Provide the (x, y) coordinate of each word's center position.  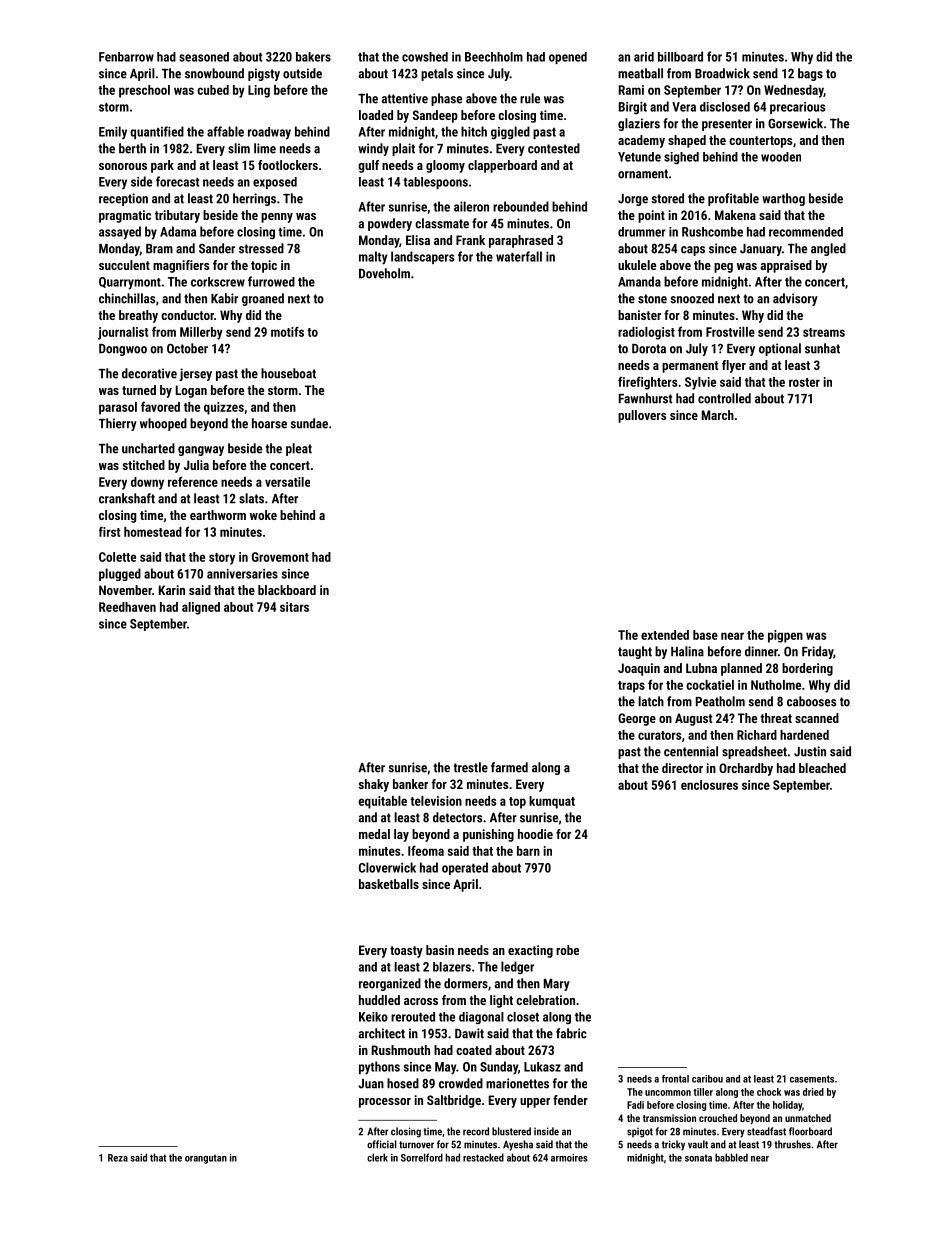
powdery (390, 224)
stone (652, 299)
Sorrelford (422, 1157)
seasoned (204, 57)
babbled (731, 1157)
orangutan (206, 1159)
